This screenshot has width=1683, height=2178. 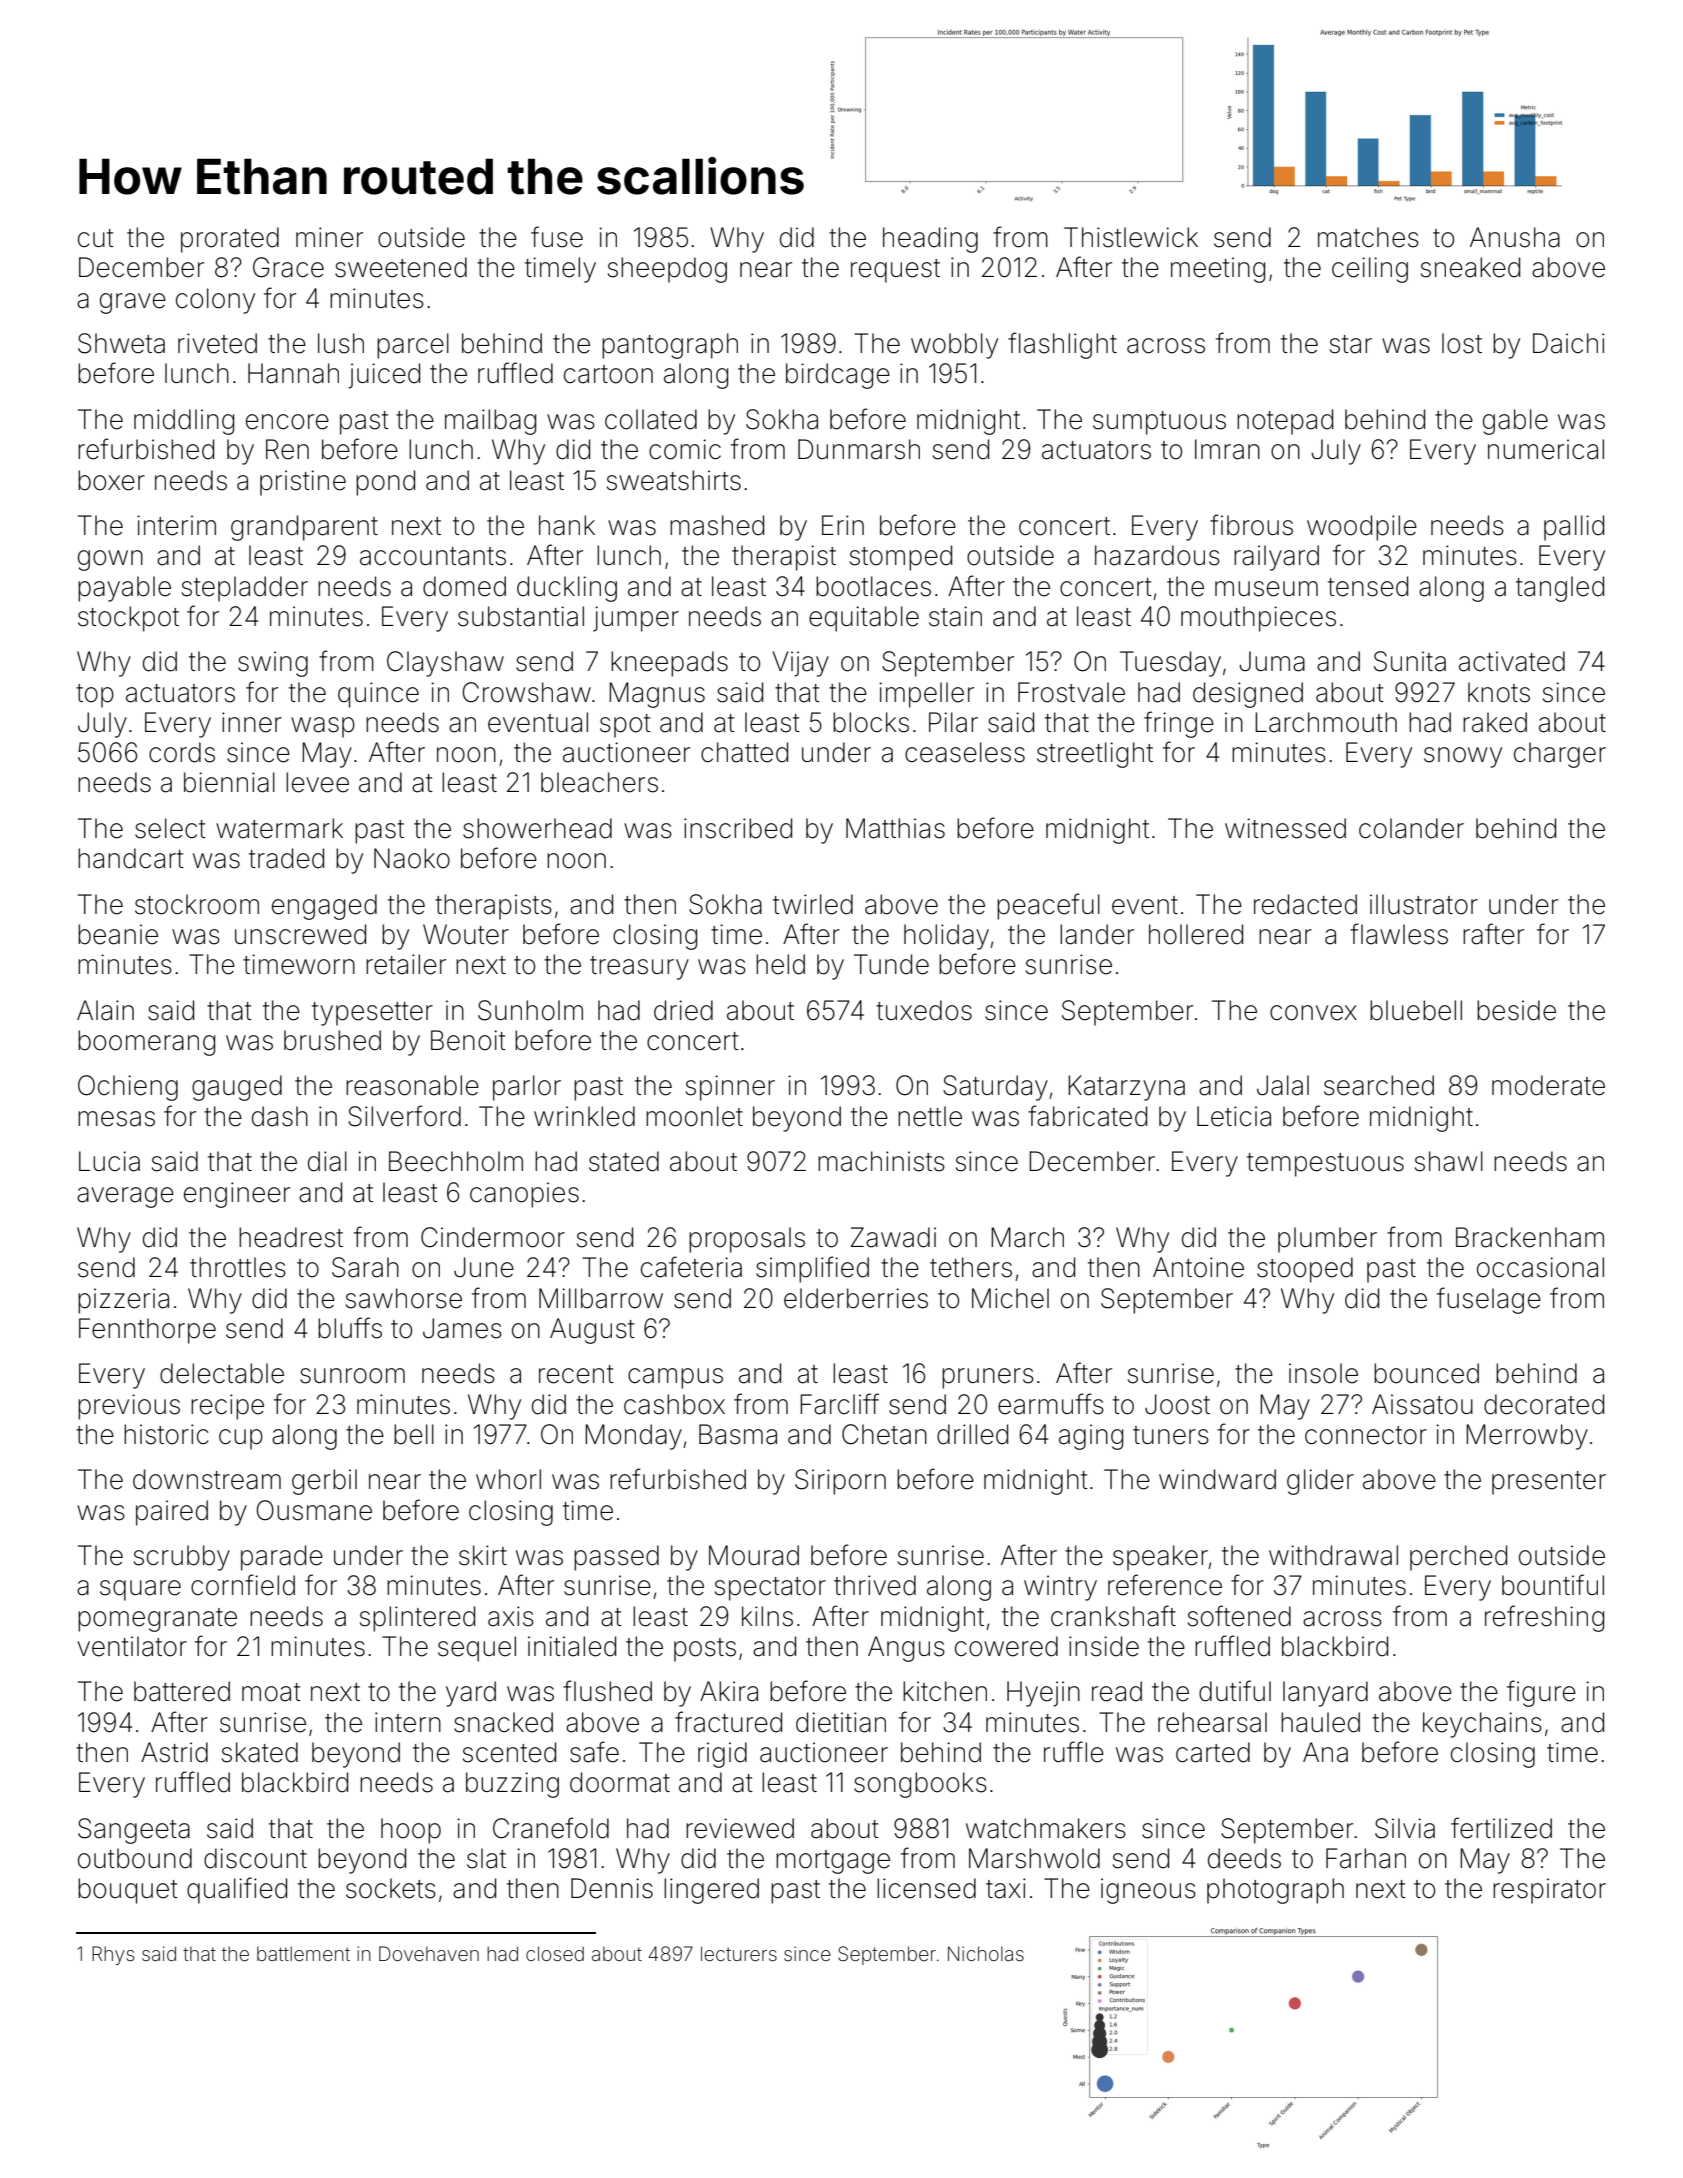 I want to click on Beechholm, so click(x=456, y=1161).
